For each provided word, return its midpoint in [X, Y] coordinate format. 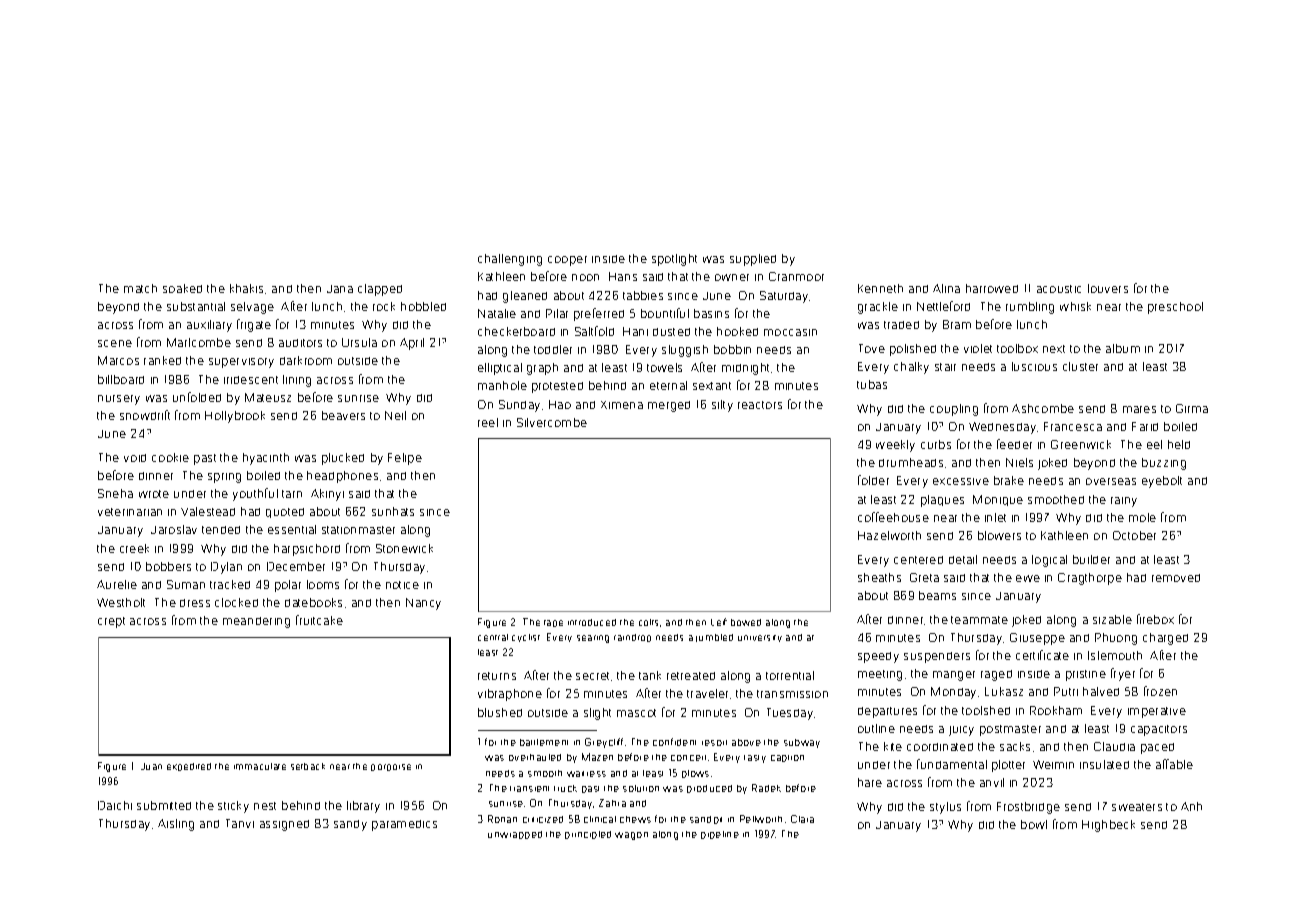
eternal [668, 385]
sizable [1112, 619]
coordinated [940, 747]
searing [593, 639]
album [1123, 348]
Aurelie [117, 584]
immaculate [260, 766]
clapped [380, 290]
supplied [753, 260]
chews [635, 819]
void [135, 458]
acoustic [1059, 289]
